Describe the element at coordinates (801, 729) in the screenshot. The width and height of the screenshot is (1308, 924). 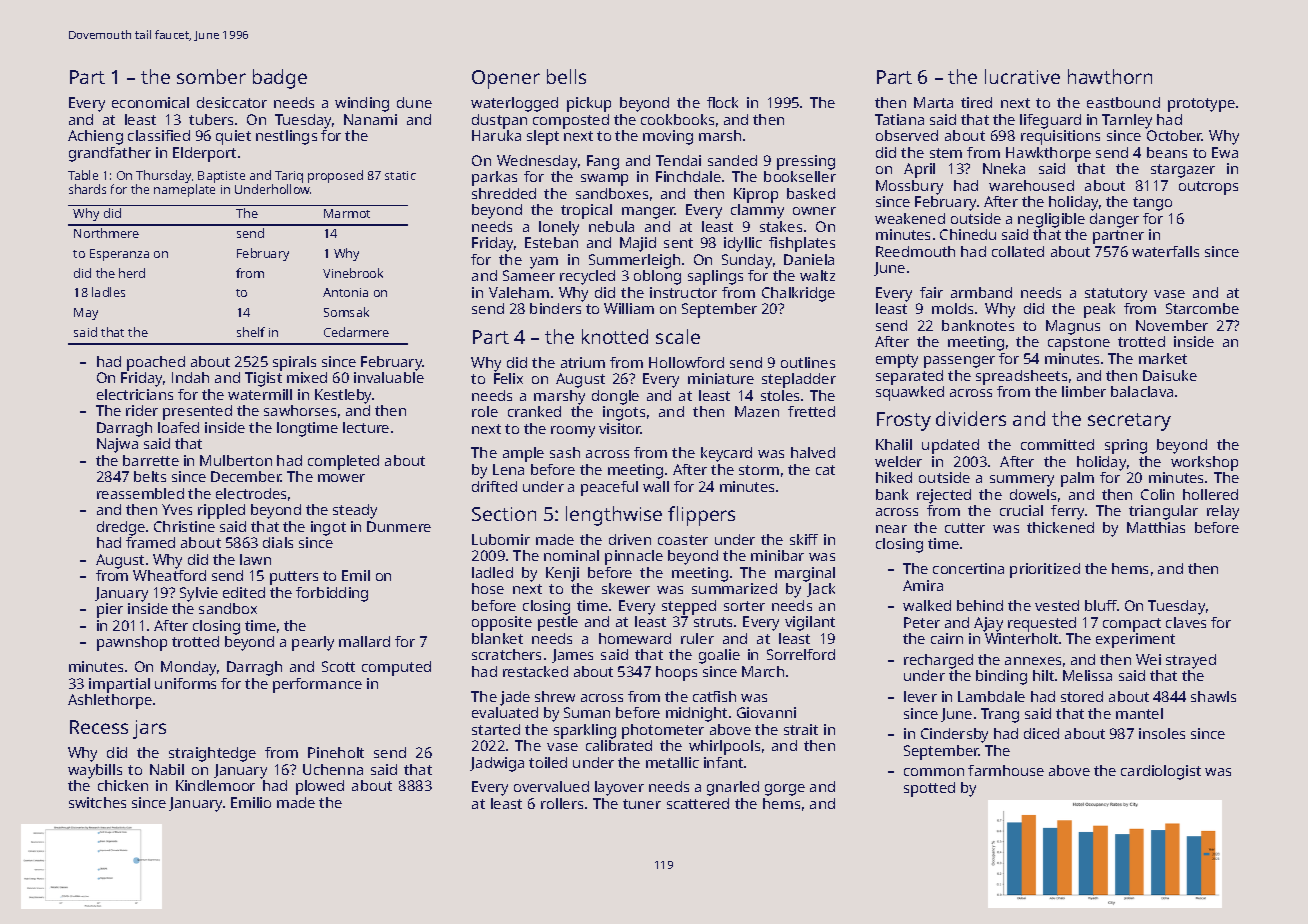
I see `strait` at that location.
